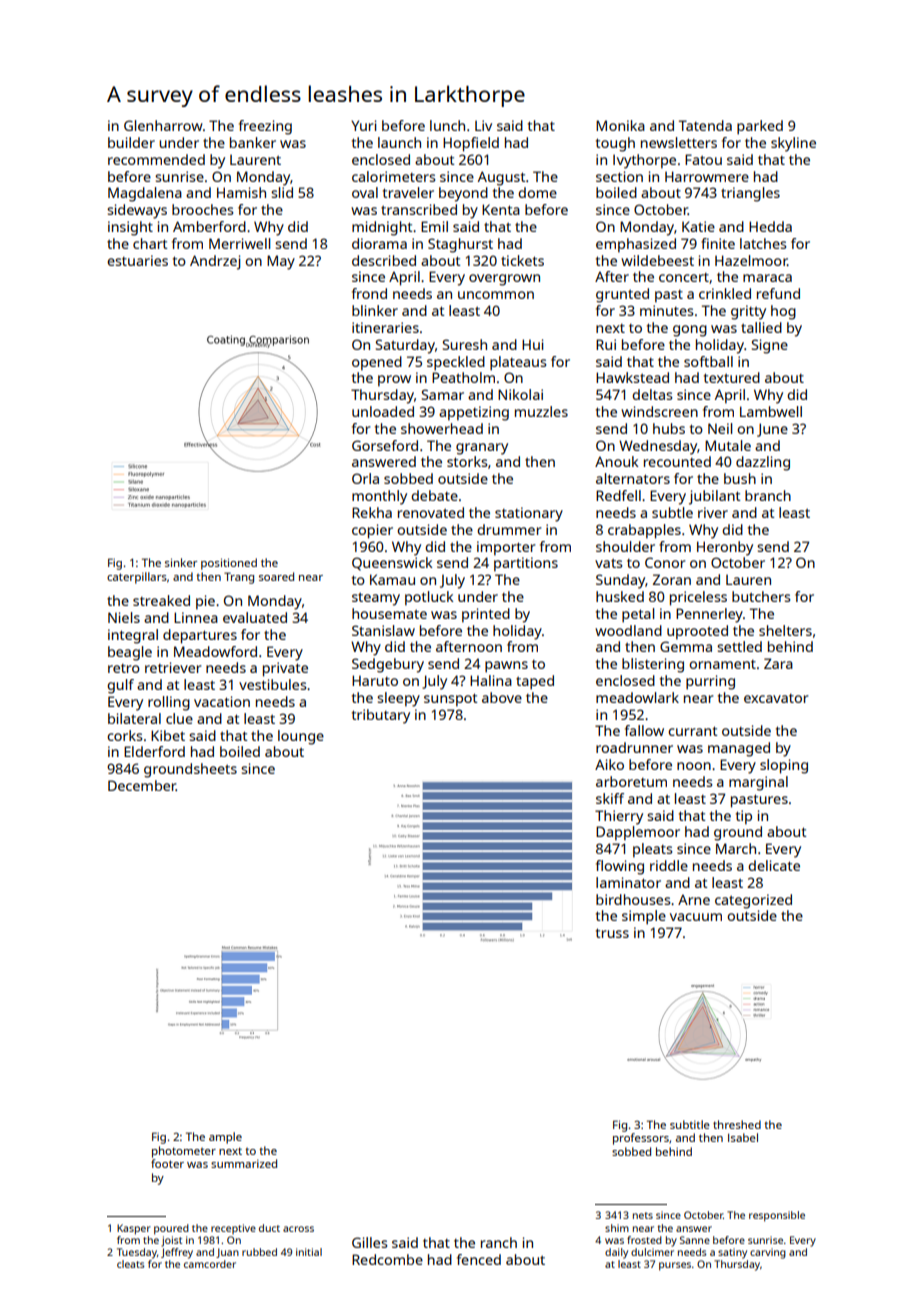 This document has height=1308, width=924. What do you see at coordinates (154, 751) in the document?
I see `Elderford` at bounding box center [154, 751].
